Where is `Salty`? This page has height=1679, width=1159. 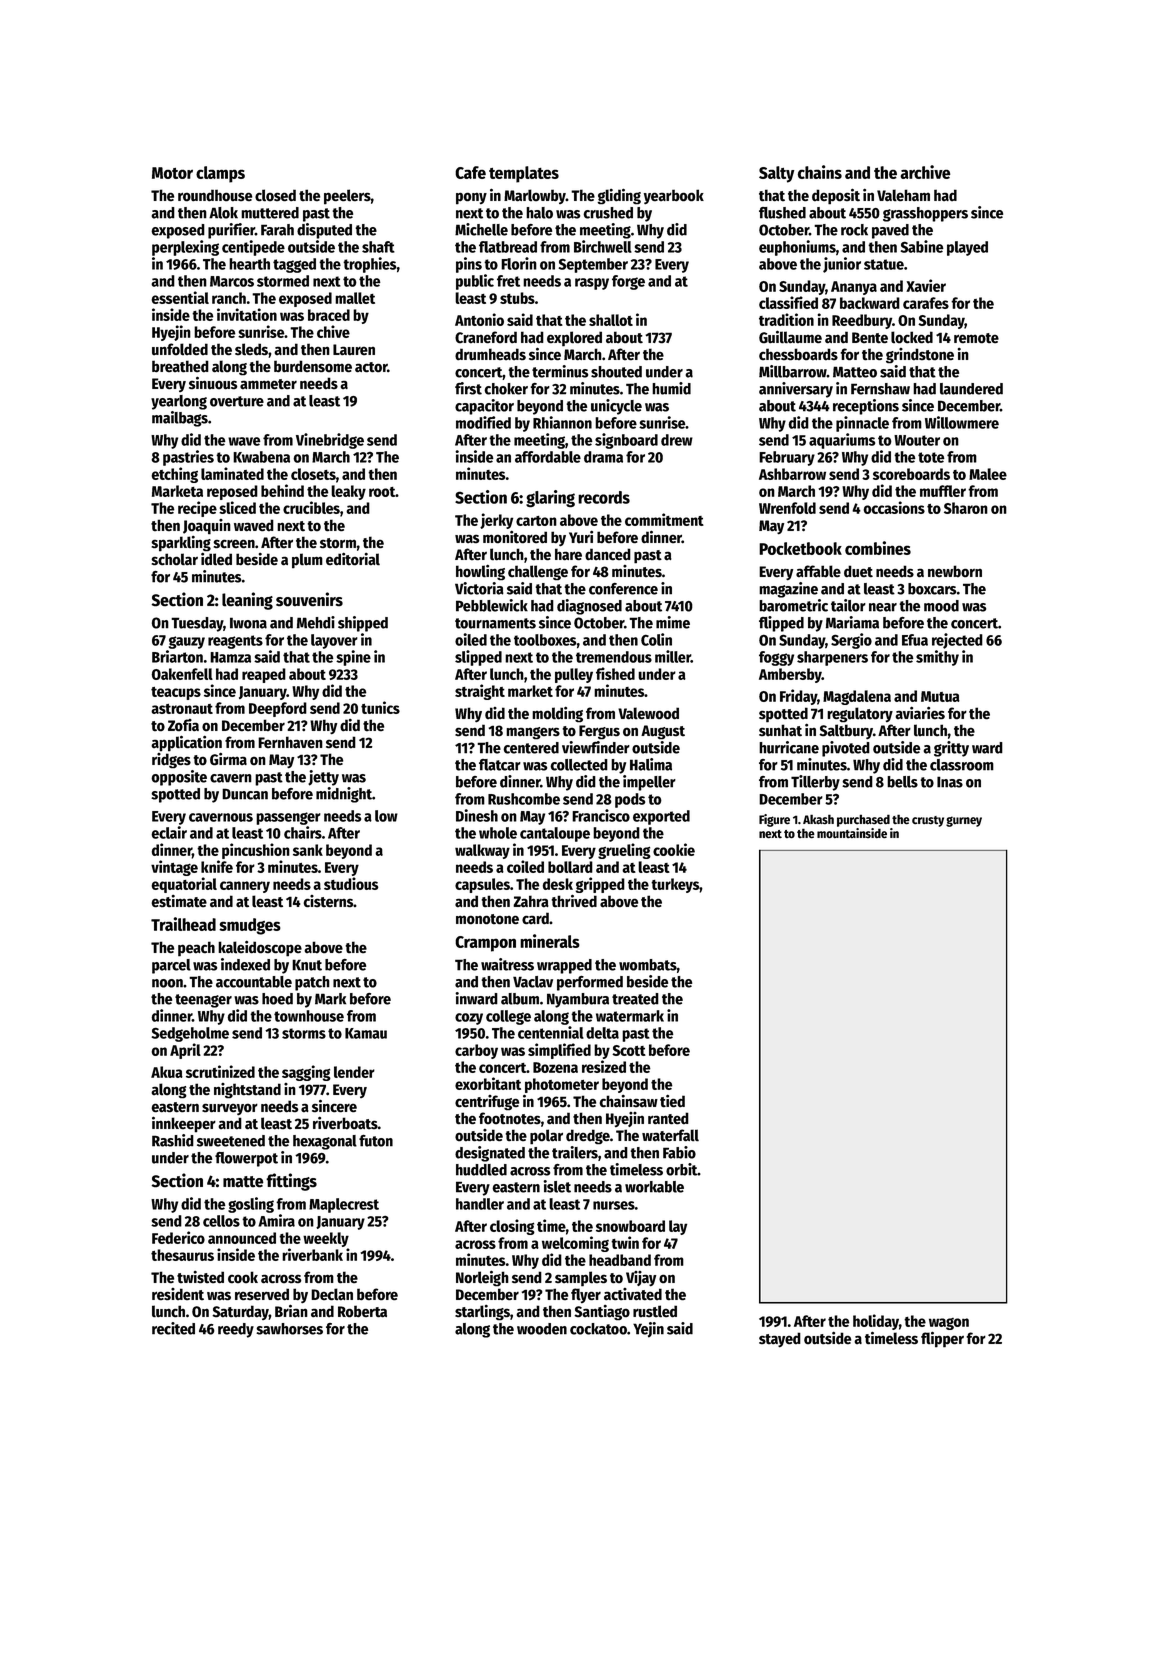
Salty is located at coordinates (776, 174).
